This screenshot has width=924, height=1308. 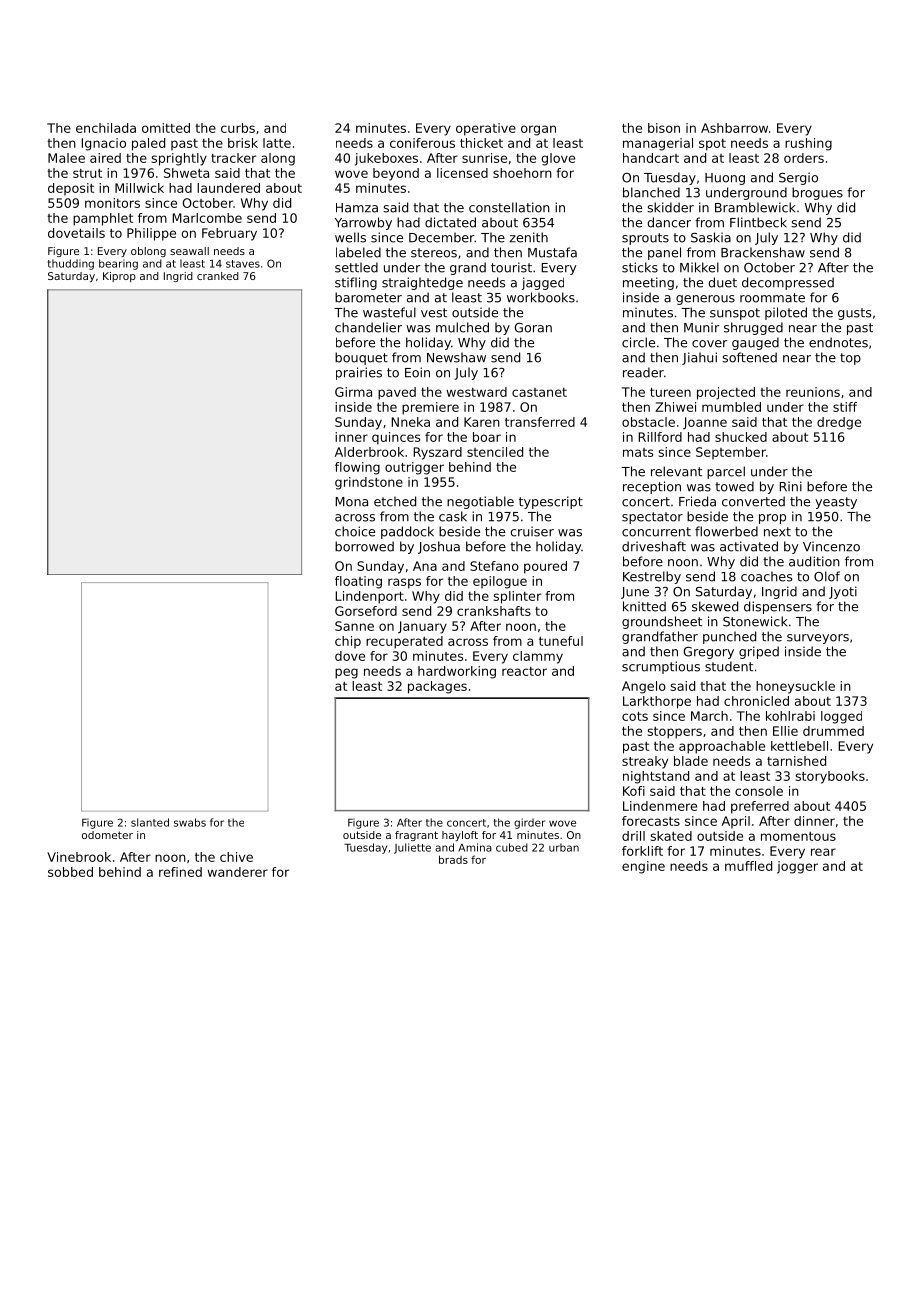 What do you see at coordinates (190, 822) in the screenshot?
I see `swabs` at bounding box center [190, 822].
